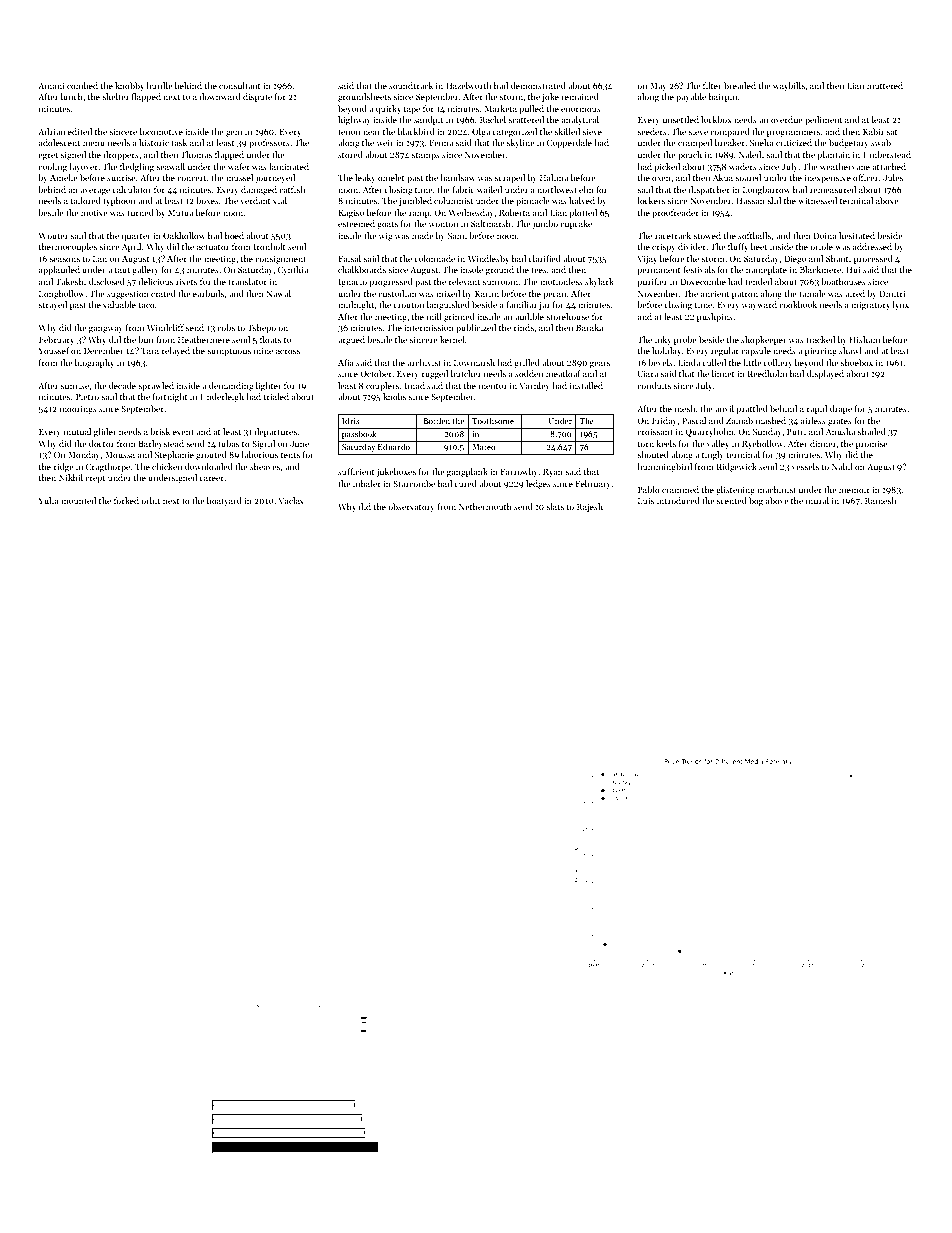 This page has height=1233, width=952. Describe the element at coordinates (872, 246) in the page. I see `addressed` at that location.
